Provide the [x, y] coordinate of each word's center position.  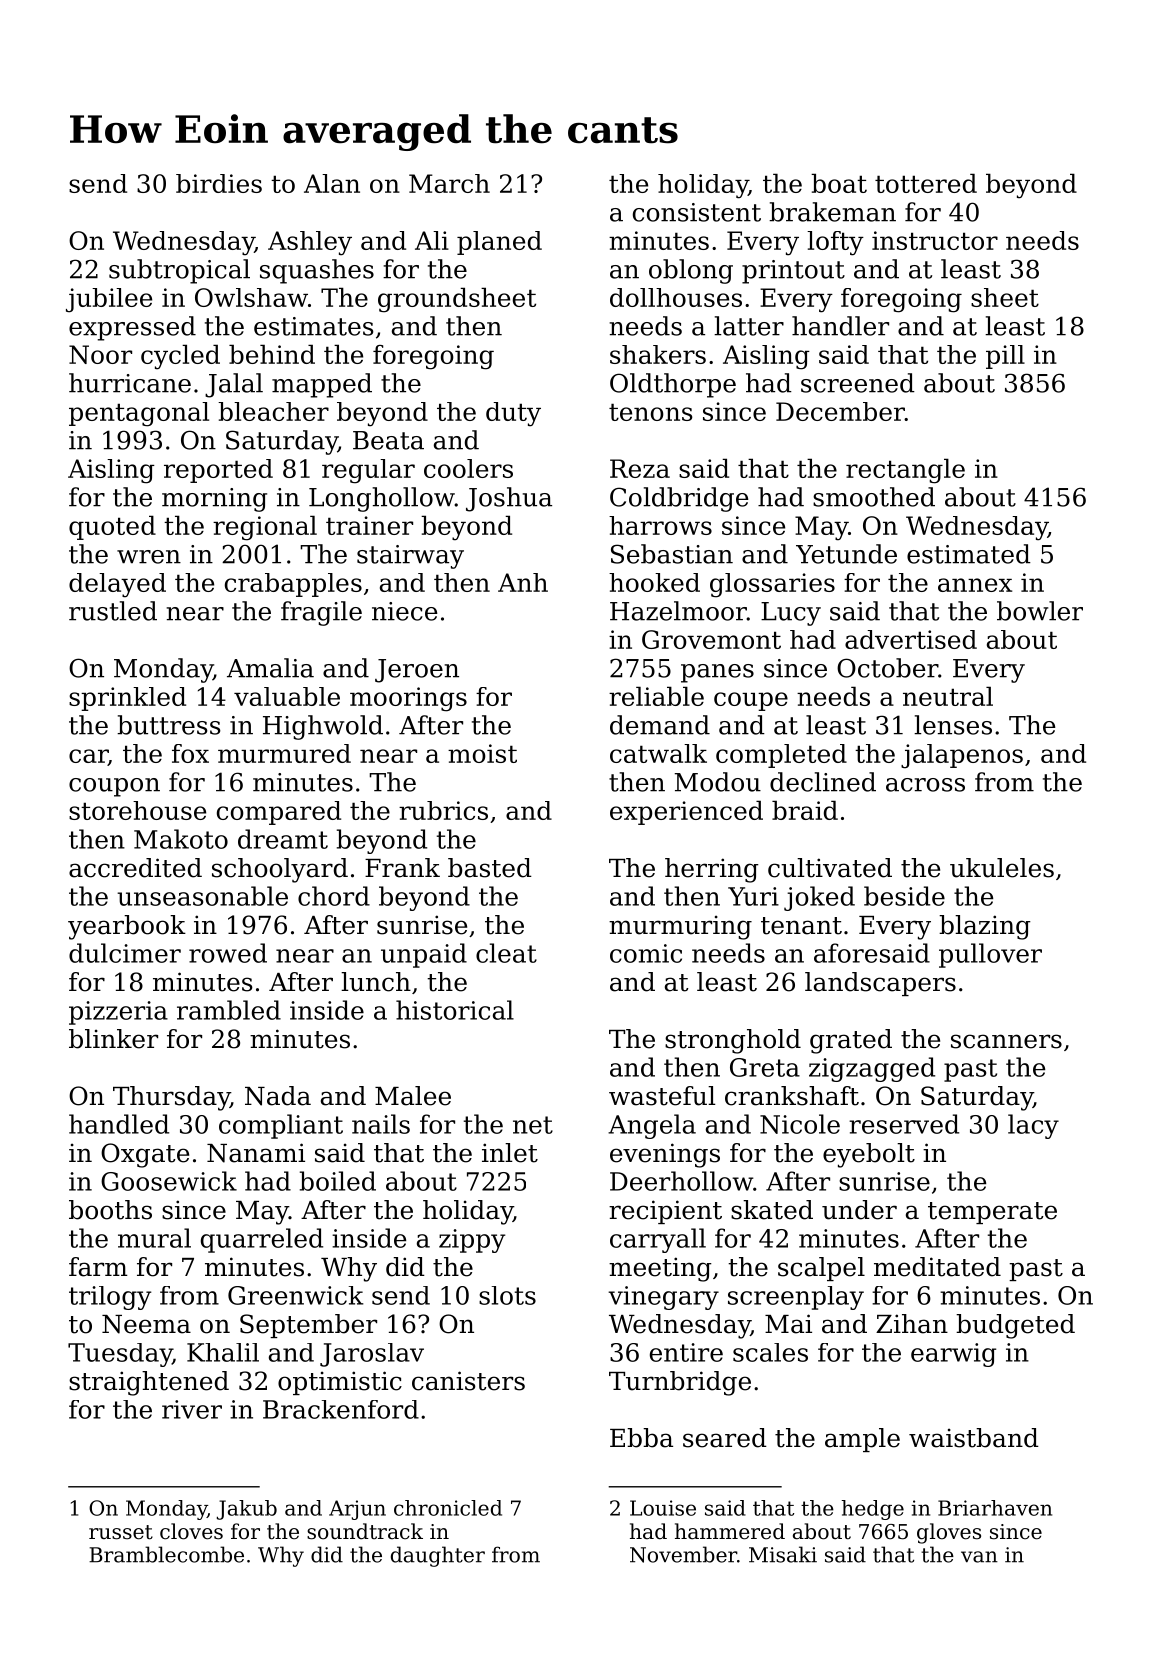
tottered [926, 183]
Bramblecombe [166, 1554]
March [449, 183]
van [979, 1557]
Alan [332, 183]
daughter [438, 1556]
